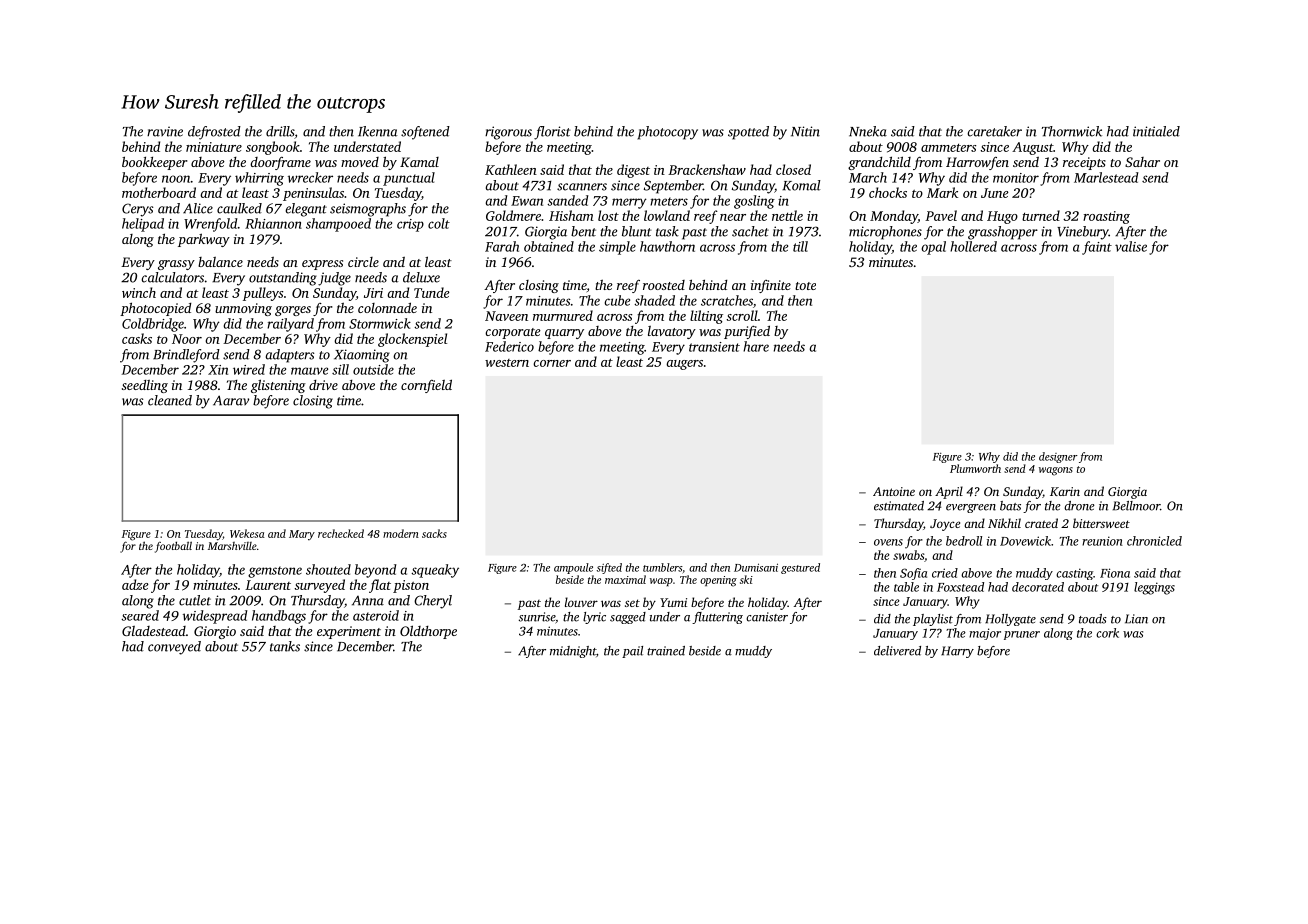  I want to click on Harry, so click(957, 652).
